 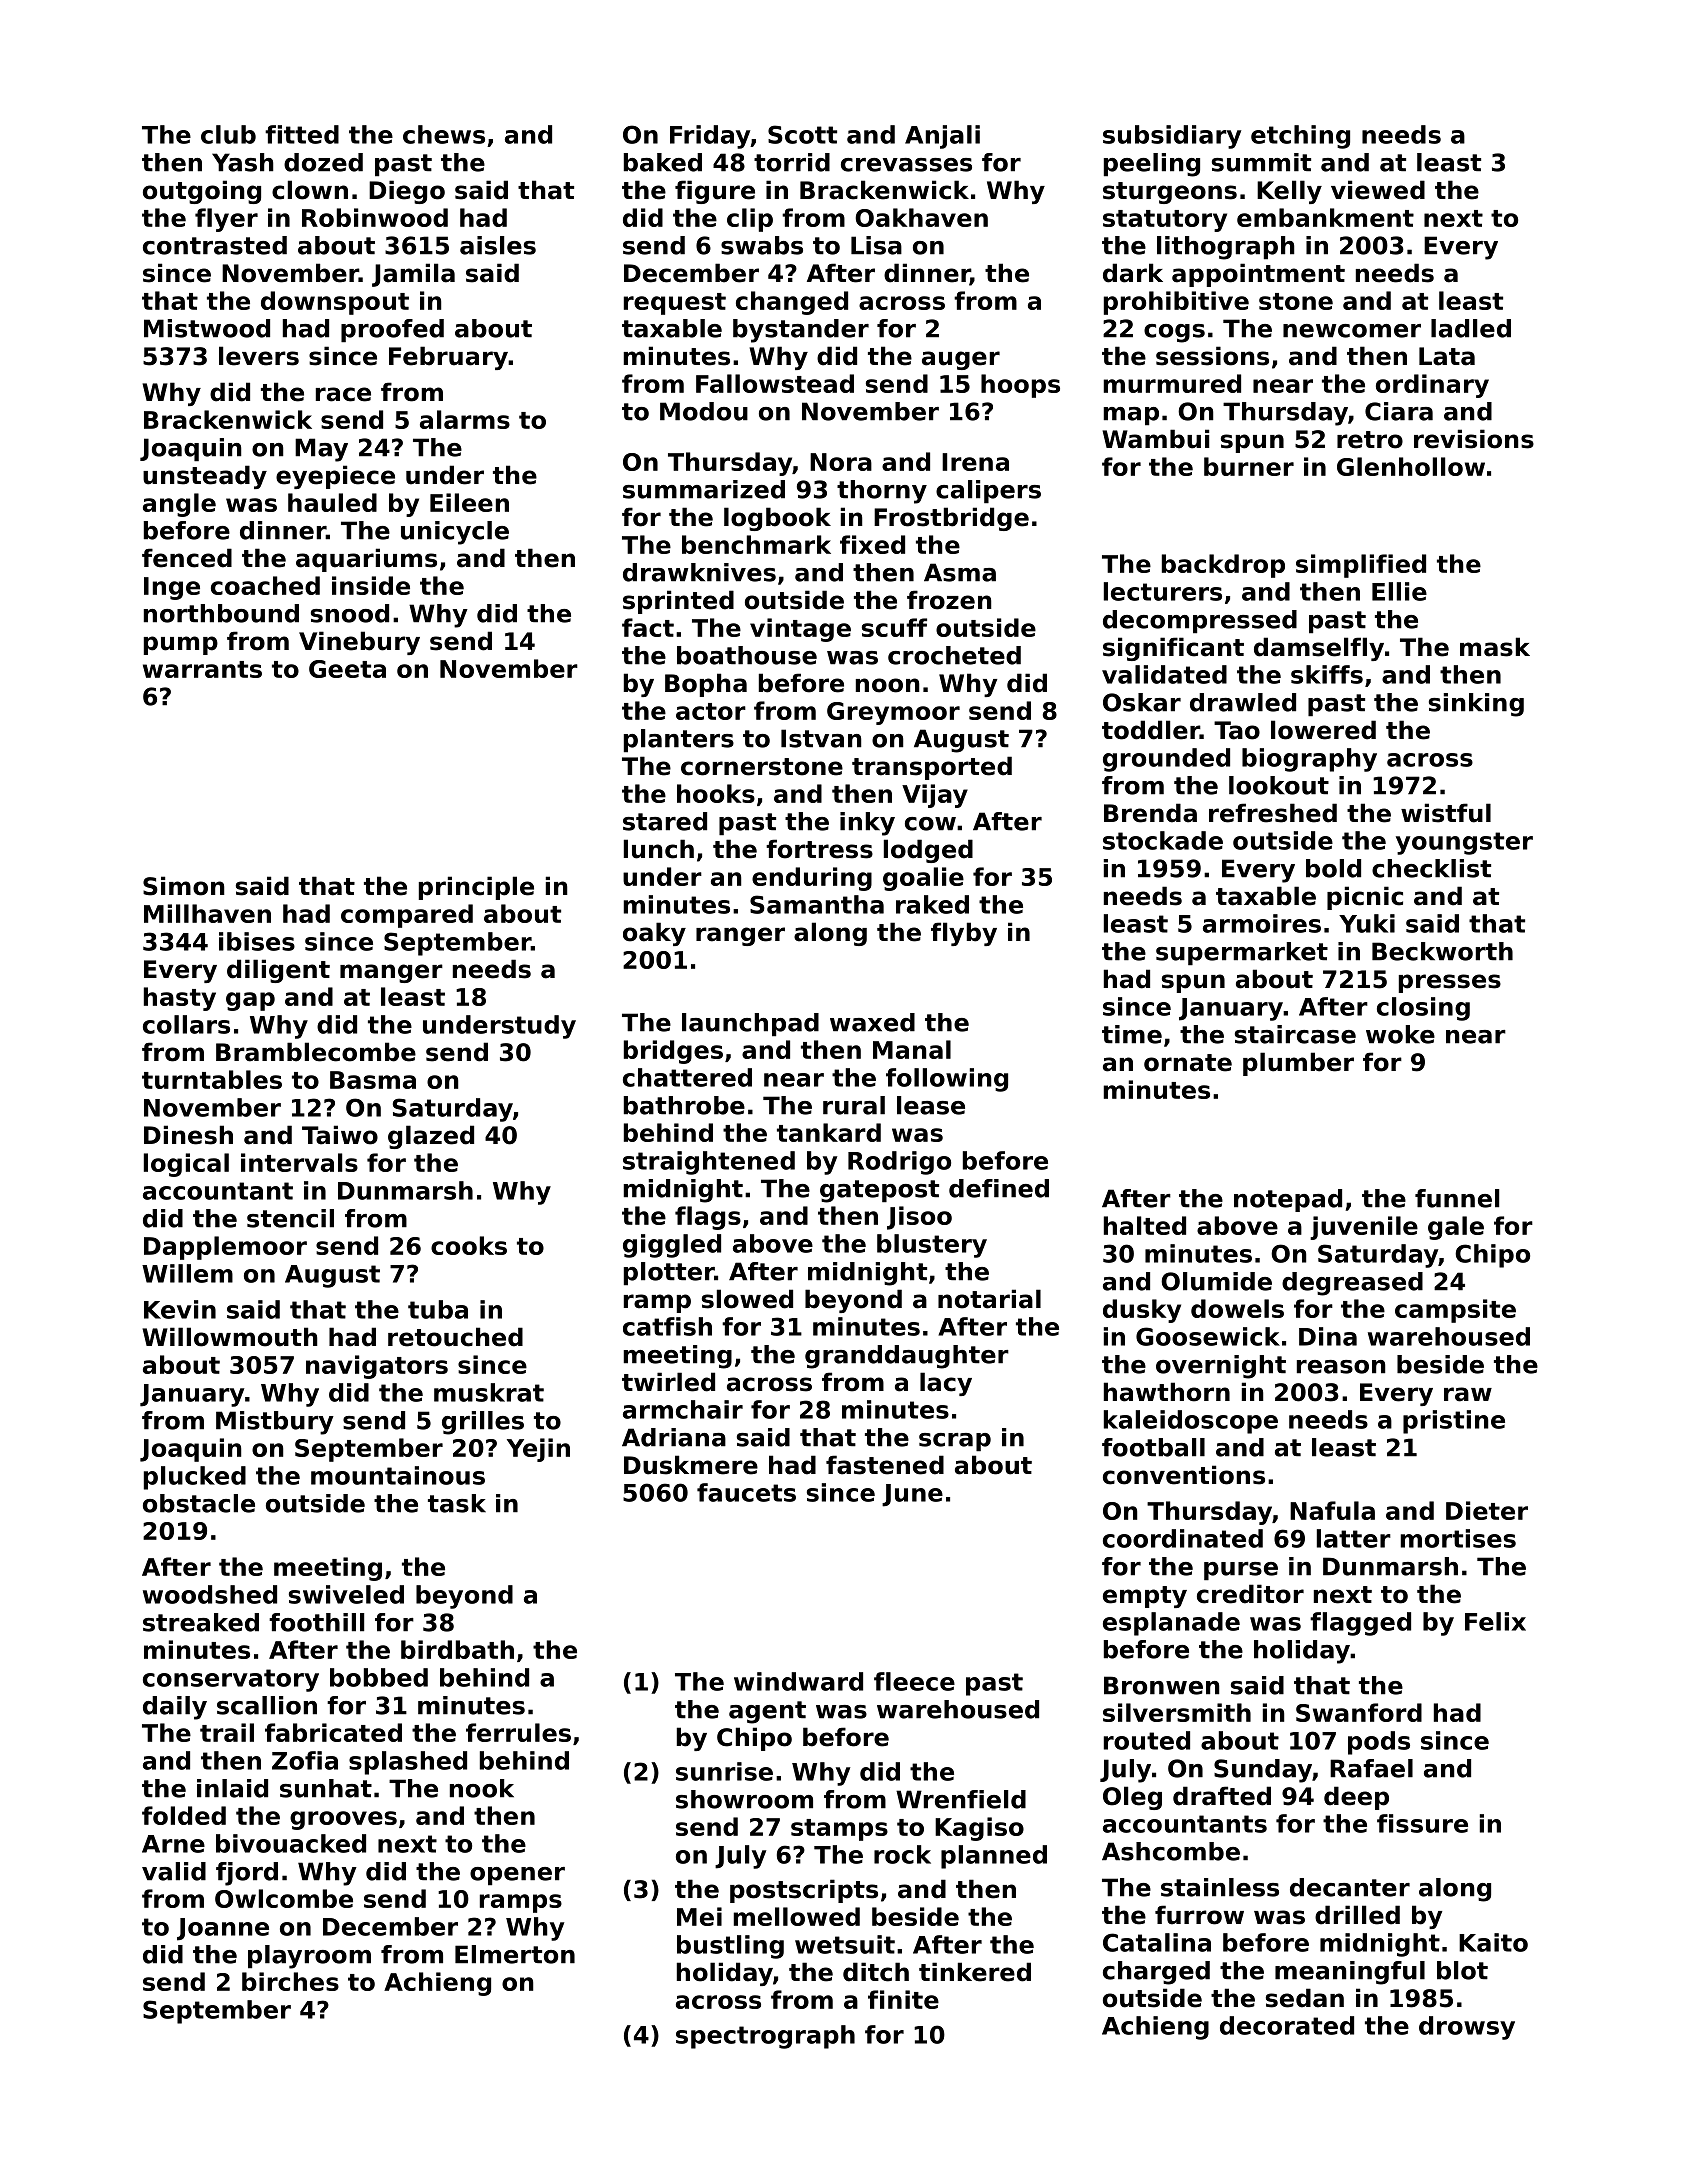 What do you see at coordinates (872, 1022) in the image?
I see `waxed` at bounding box center [872, 1022].
